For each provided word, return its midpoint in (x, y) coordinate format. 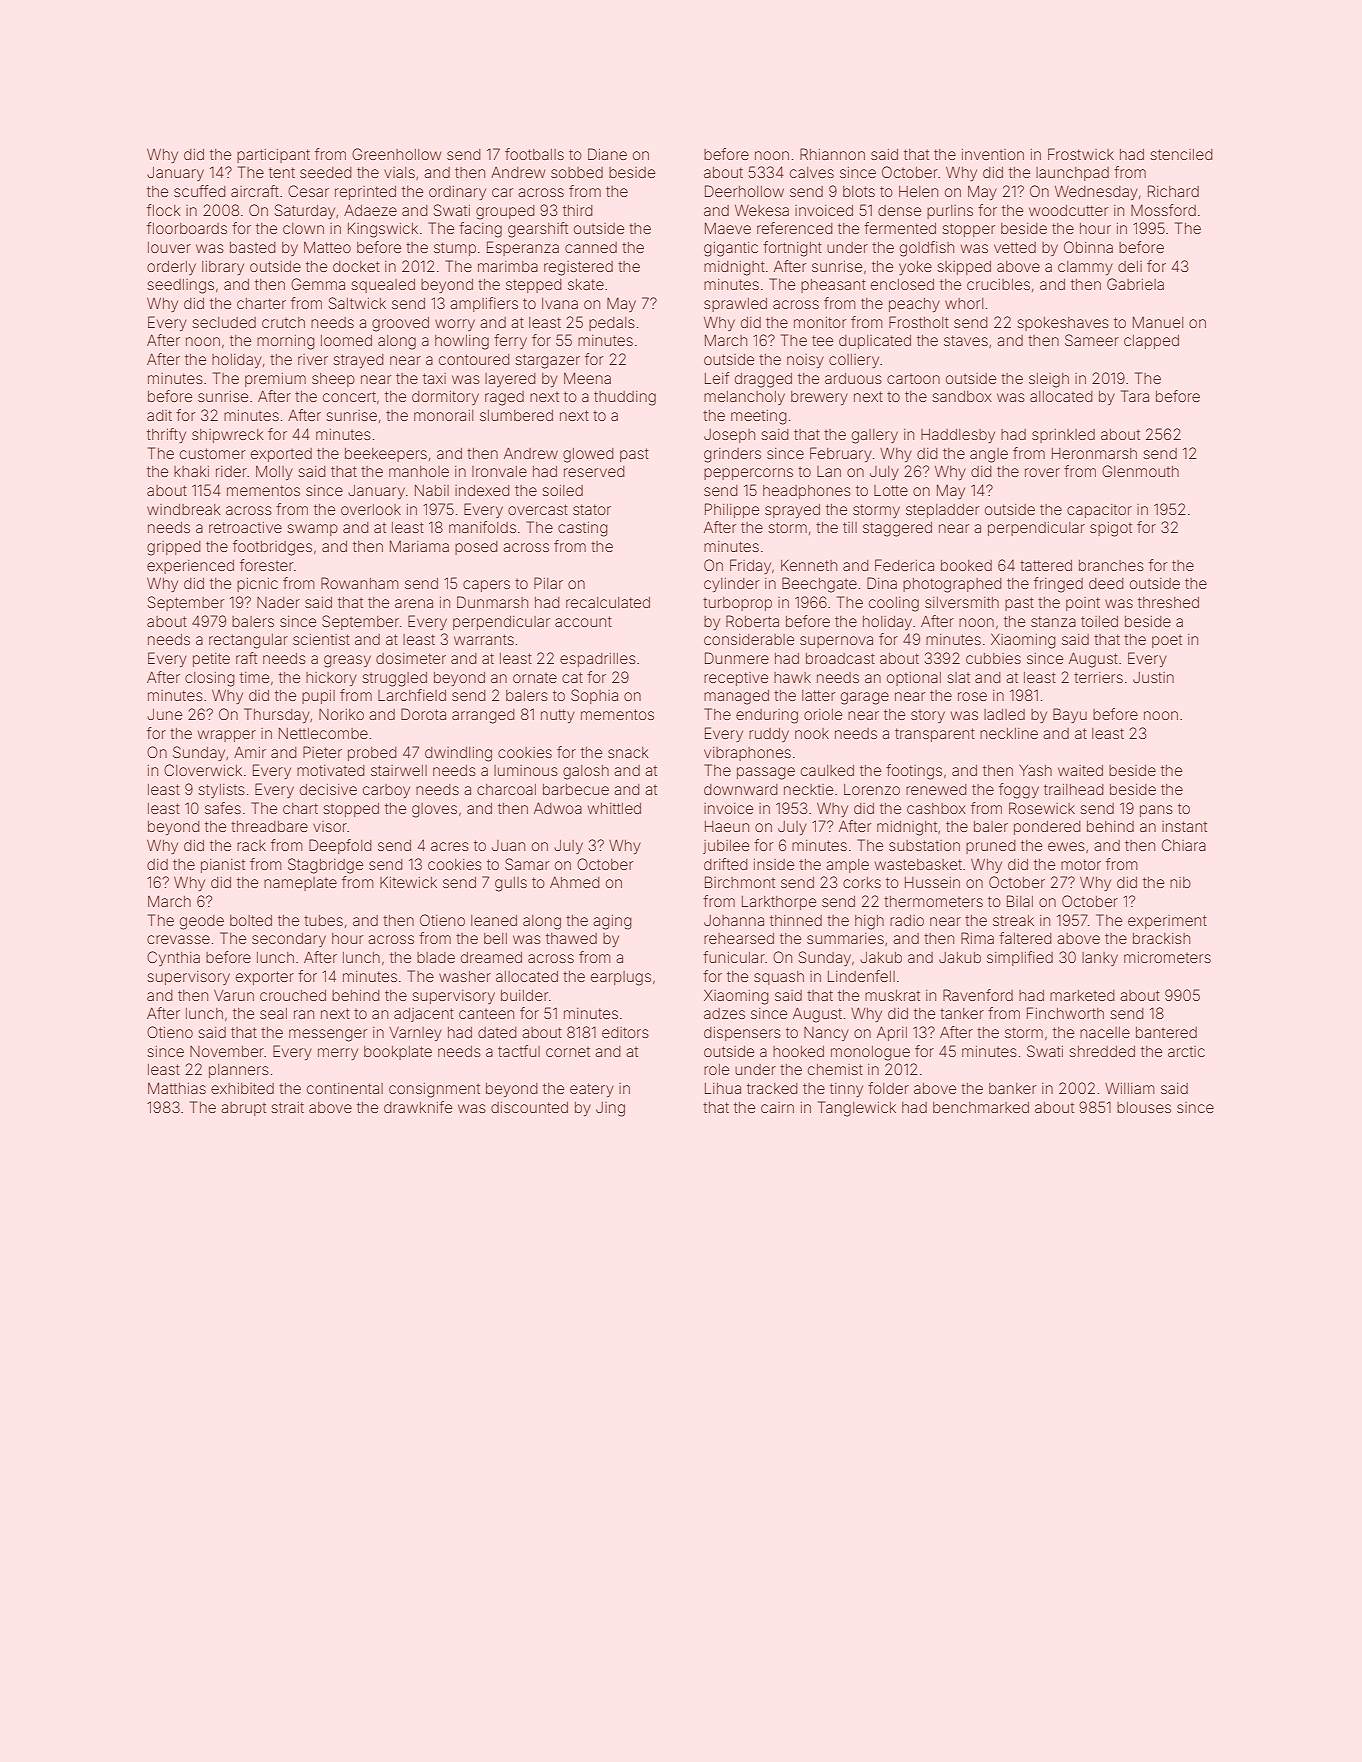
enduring (767, 716)
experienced (190, 567)
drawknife (418, 1107)
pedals (612, 324)
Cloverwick (203, 770)
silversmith (962, 602)
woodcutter (1068, 210)
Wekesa (762, 210)
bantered (1166, 1032)
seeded (326, 172)
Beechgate (819, 585)
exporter (265, 978)
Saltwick (357, 303)
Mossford (1163, 210)
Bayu (1070, 715)
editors (625, 1032)
